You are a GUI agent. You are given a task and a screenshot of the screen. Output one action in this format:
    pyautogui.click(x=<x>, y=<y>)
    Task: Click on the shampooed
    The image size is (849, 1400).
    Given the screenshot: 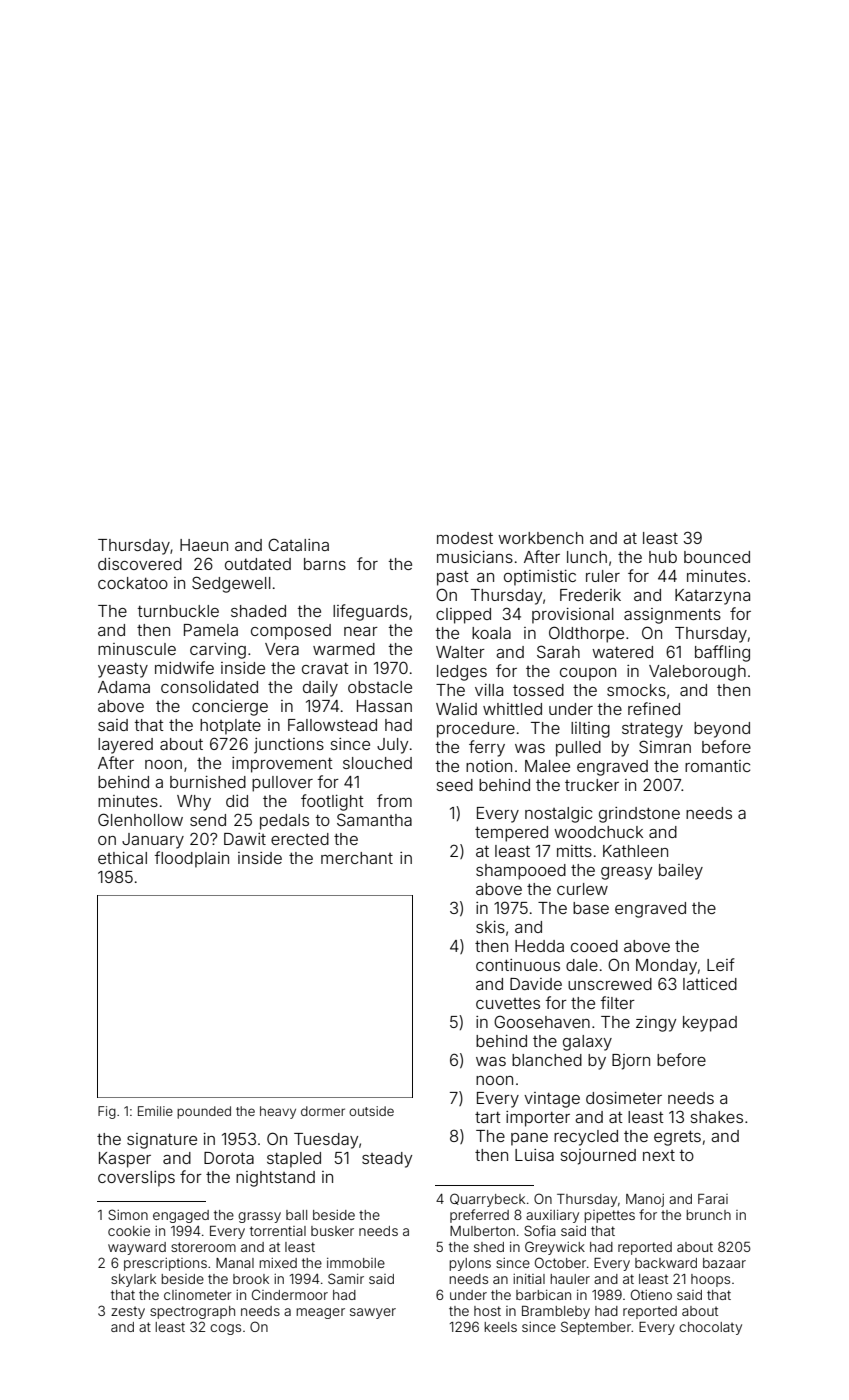 What is the action you would take?
    pyautogui.click(x=521, y=872)
